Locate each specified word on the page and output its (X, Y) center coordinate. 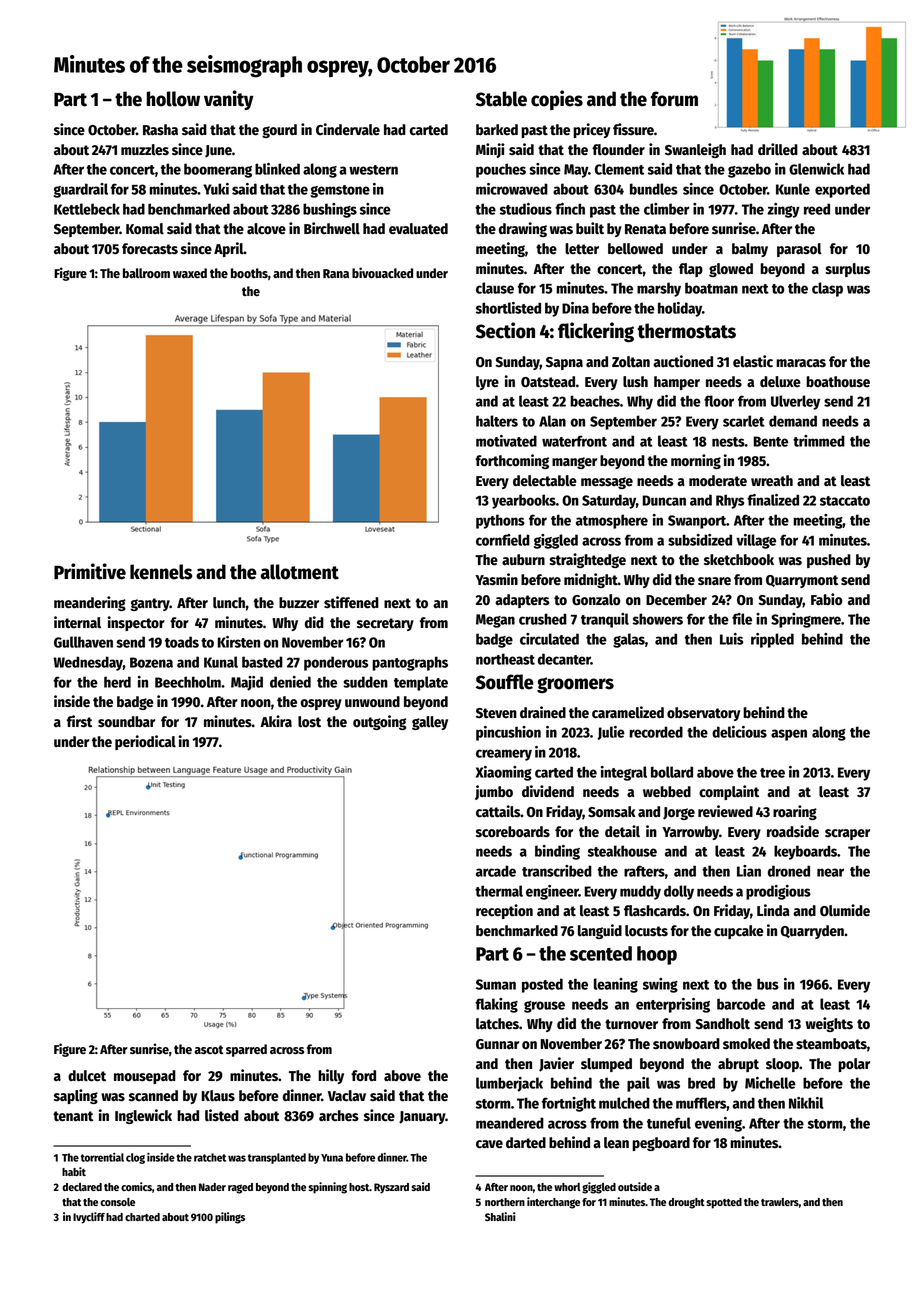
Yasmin (496, 579)
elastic (753, 361)
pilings (230, 1218)
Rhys (730, 501)
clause (495, 288)
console (117, 1202)
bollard (672, 772)
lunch (229, 603)
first (79, 721)
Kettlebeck (87, 209)
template (421, 683)
